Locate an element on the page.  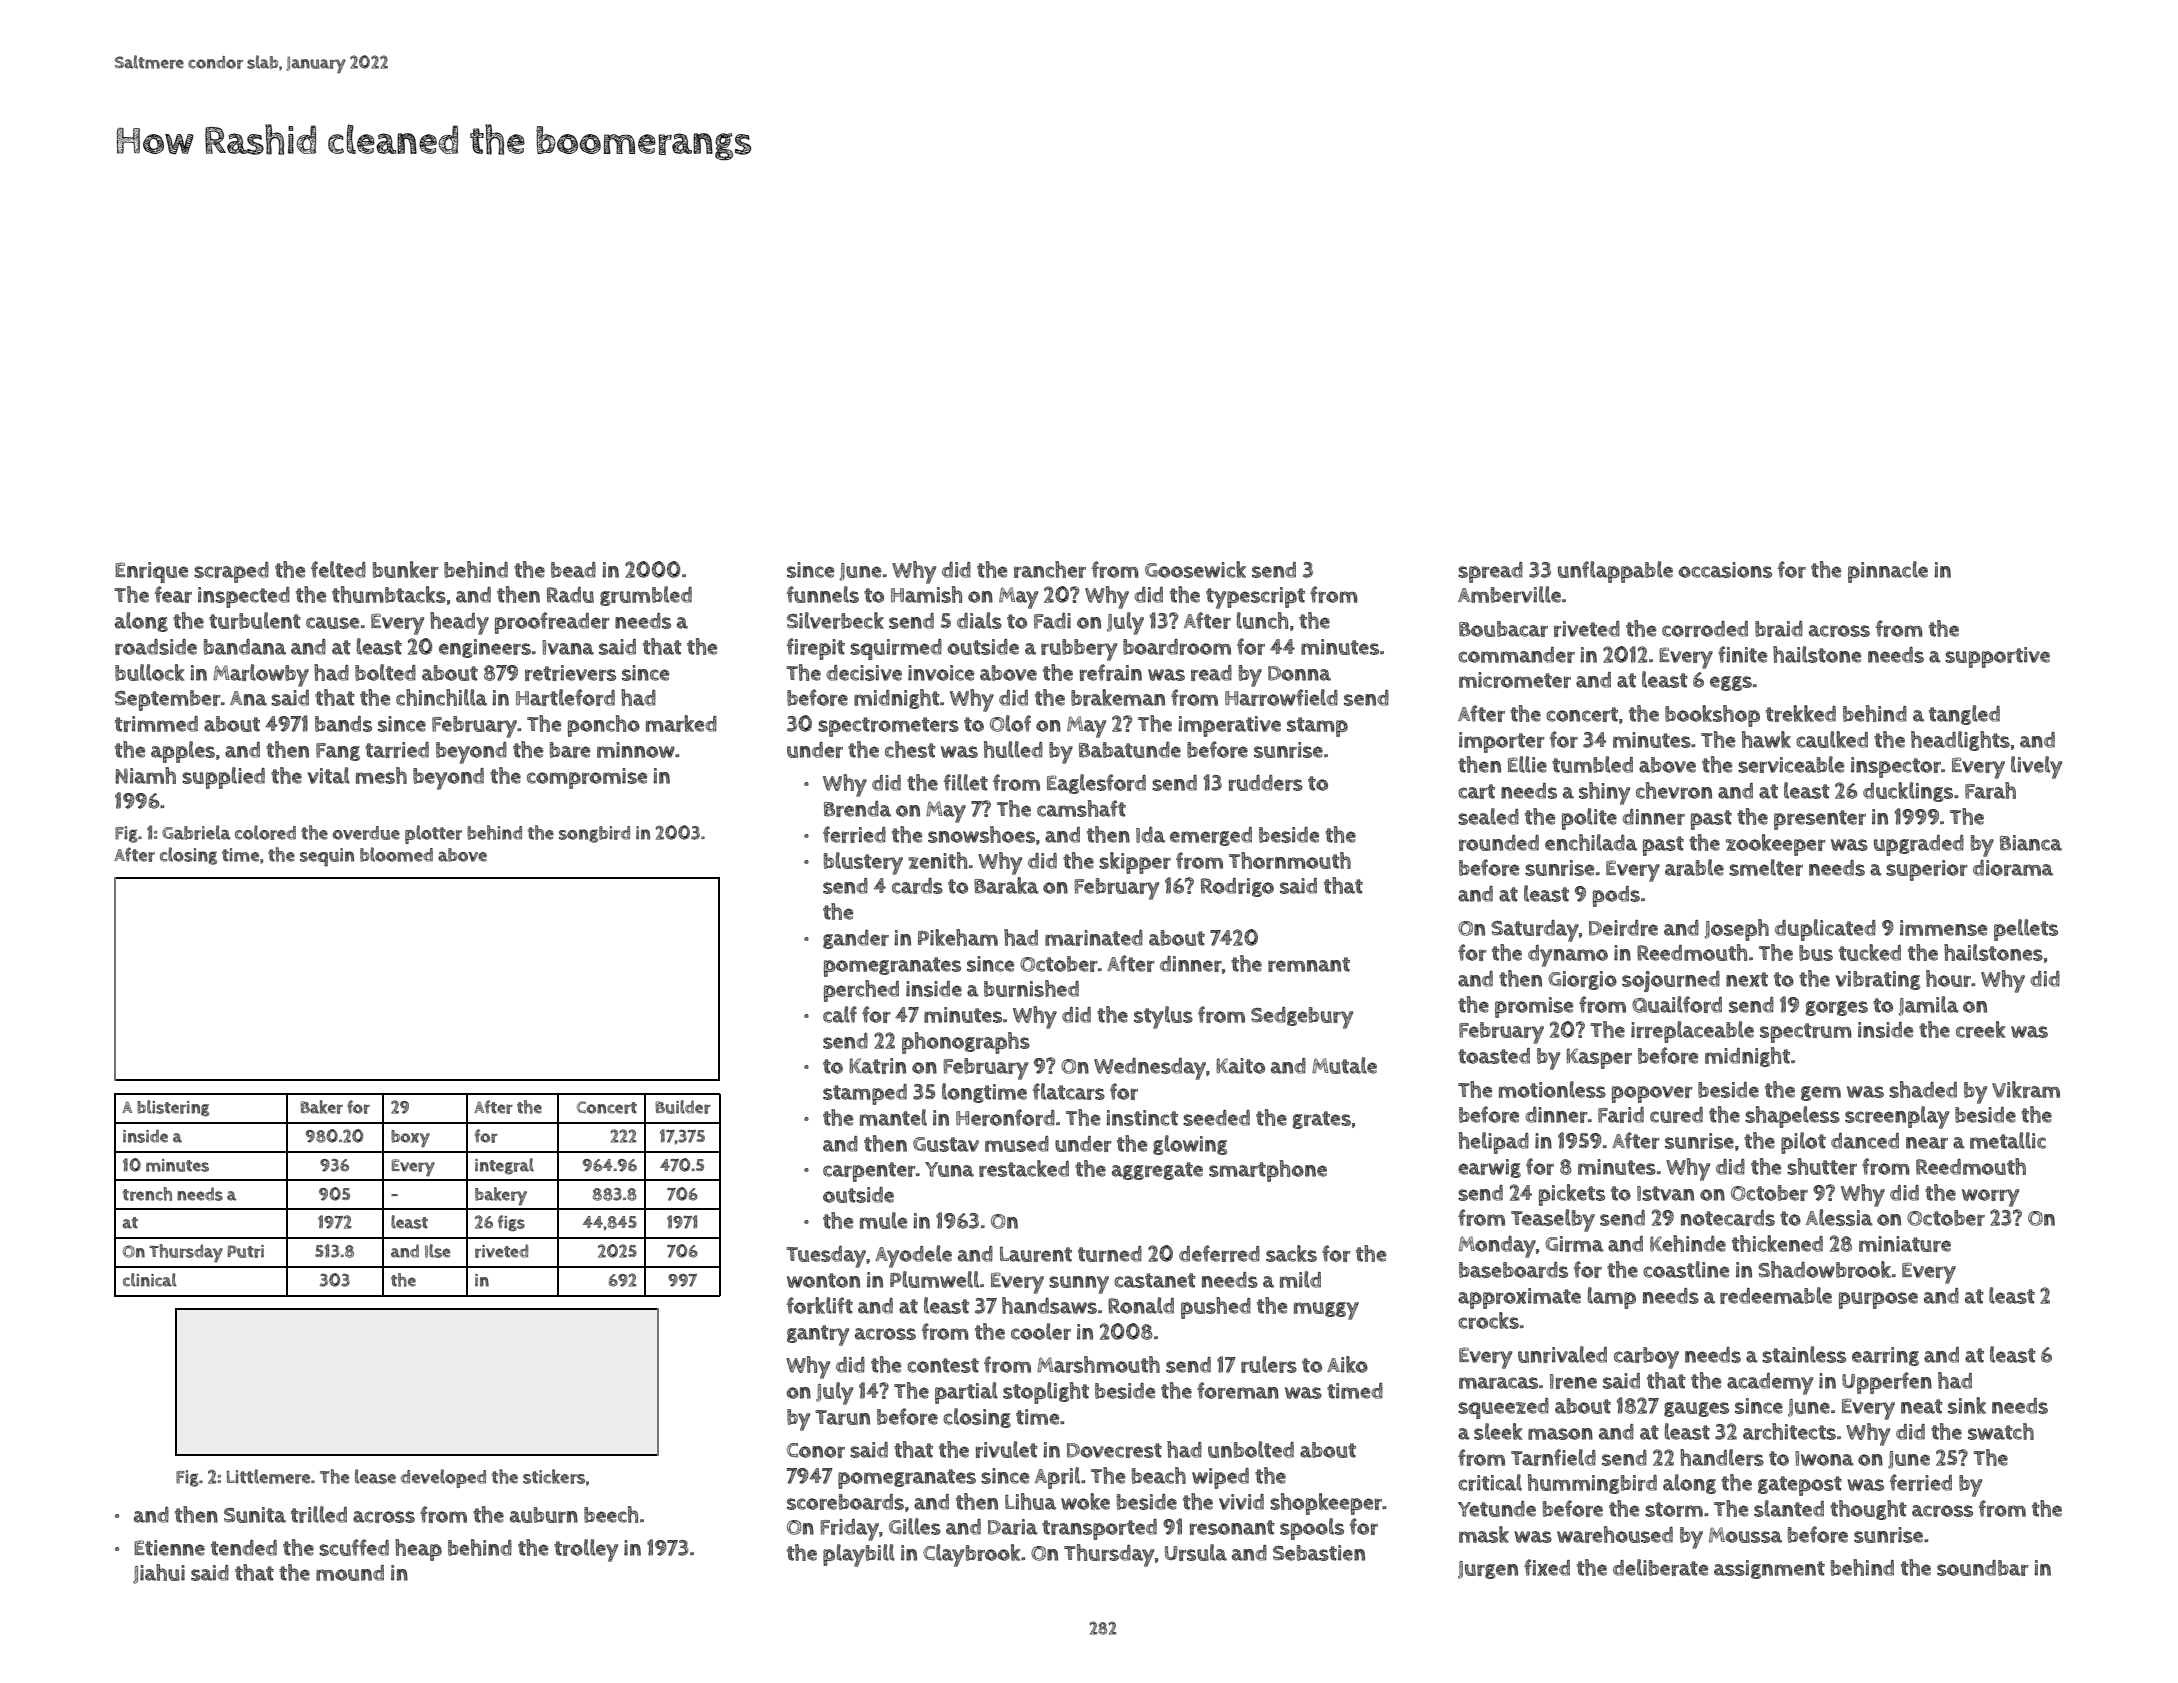
braid is located at coordinates (1779, 629).
